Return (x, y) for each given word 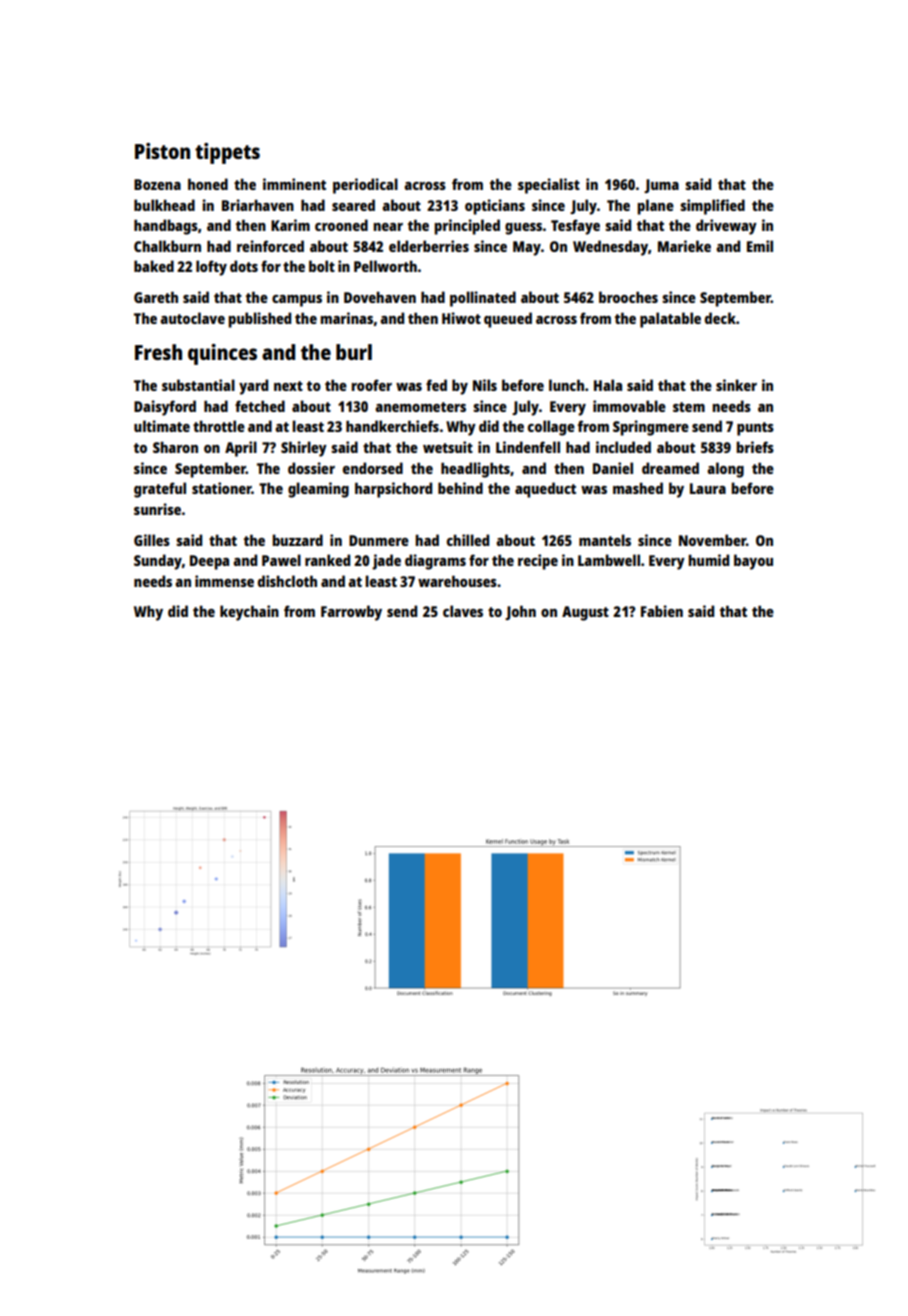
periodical (365, 186)
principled (467, 227)
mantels (605, 540)
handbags (166, 227)
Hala (608, 385)
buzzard (297, 540)
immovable (629, 406)
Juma (661, 186)
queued (508, 320)
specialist (549, 186)
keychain (249, 613)
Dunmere (379, 540)
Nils (485, 385)
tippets (227, 153)
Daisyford (165, 408)
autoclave (192, 318)
